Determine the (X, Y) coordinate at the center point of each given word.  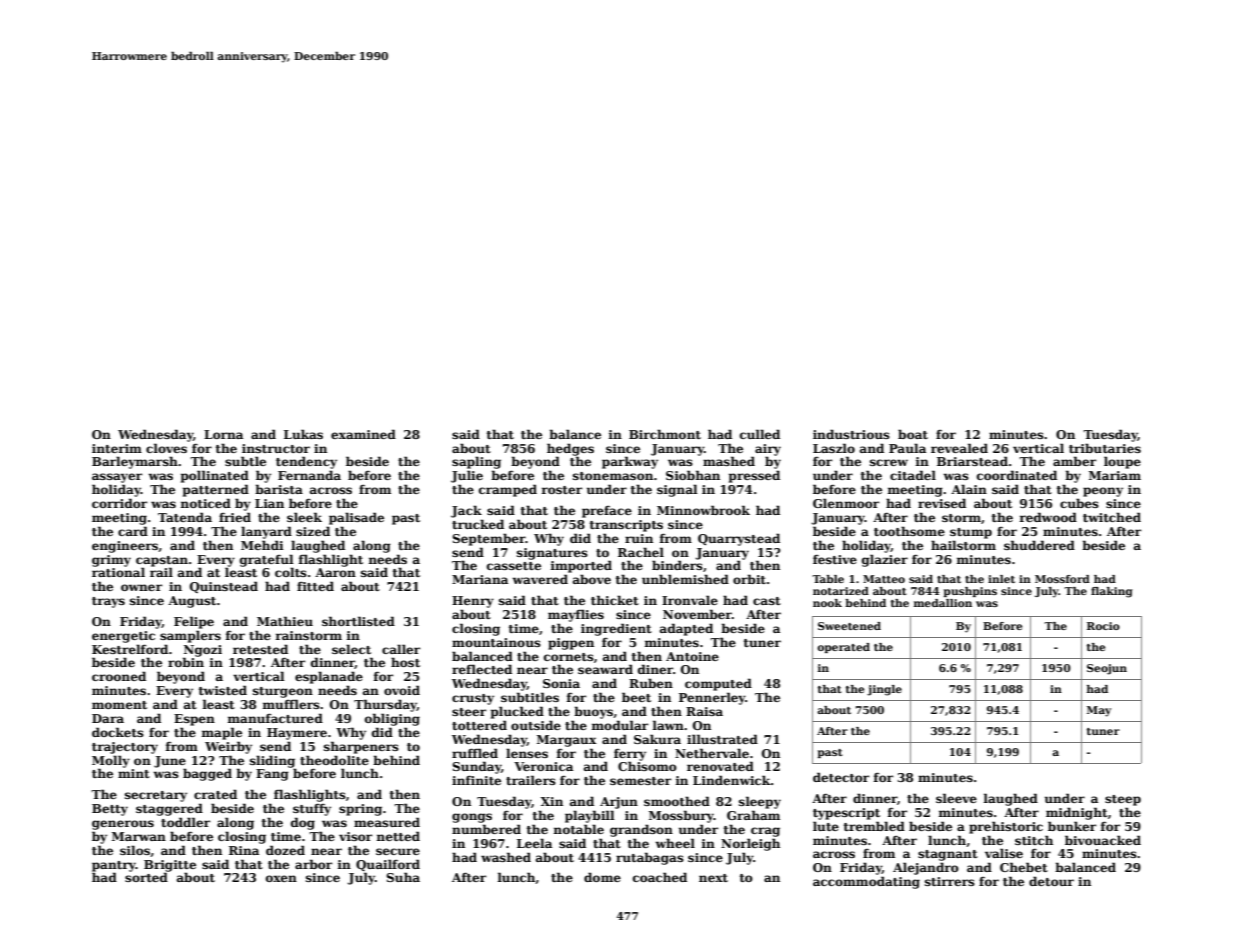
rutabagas (650, 858)
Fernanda (309, 475)
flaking (1112, 592)
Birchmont (665, 434)
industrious (851, 434)
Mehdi (262, 545)
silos (135, 850)
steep (1123, 800)
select (351, 649)
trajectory (125, 748)
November (697, 614)
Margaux (567, 741)
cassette (514, 566)
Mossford (1062, 579)
